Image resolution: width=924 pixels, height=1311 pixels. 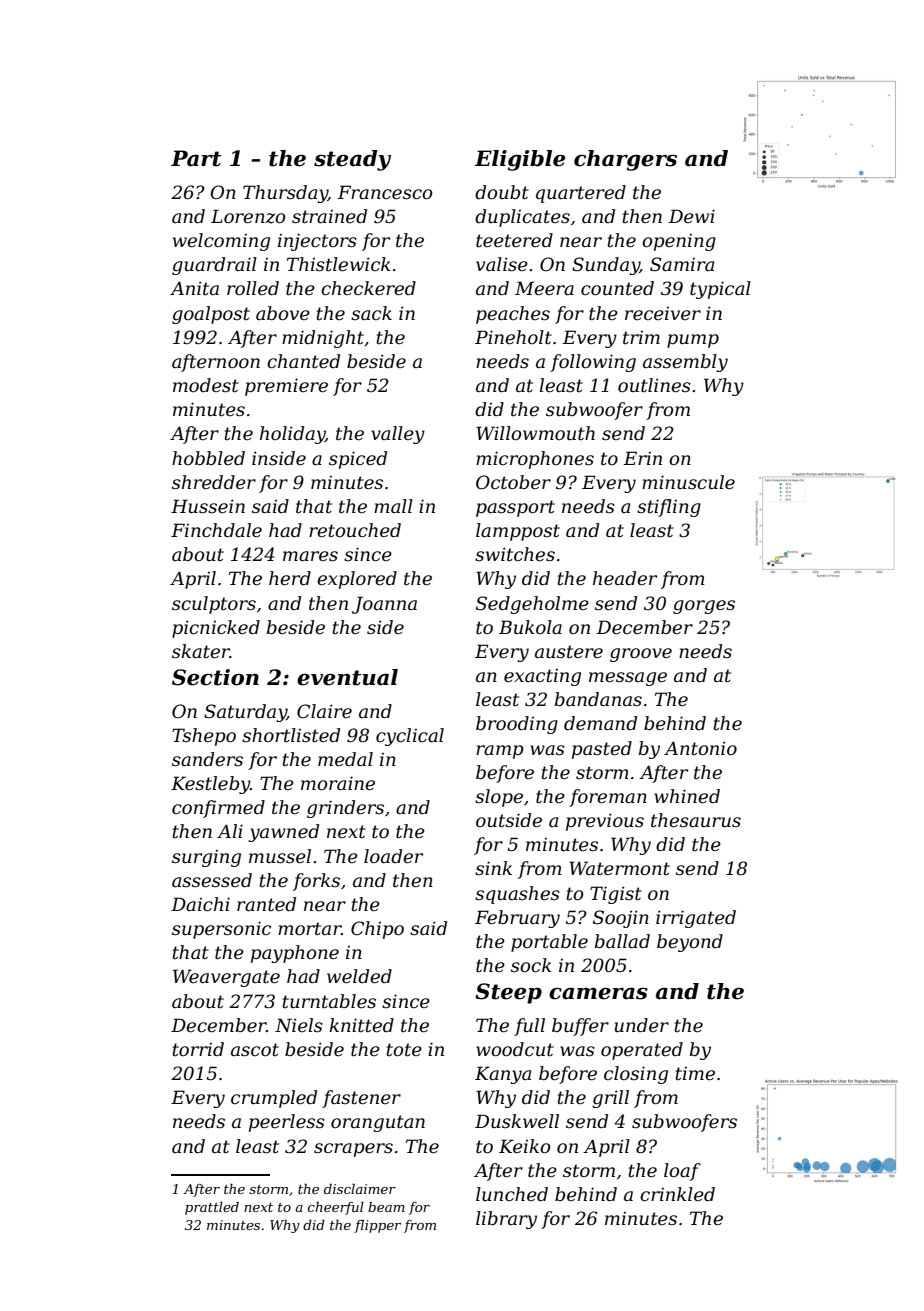 I want to click on assembly, so click(x=685, y=363).
